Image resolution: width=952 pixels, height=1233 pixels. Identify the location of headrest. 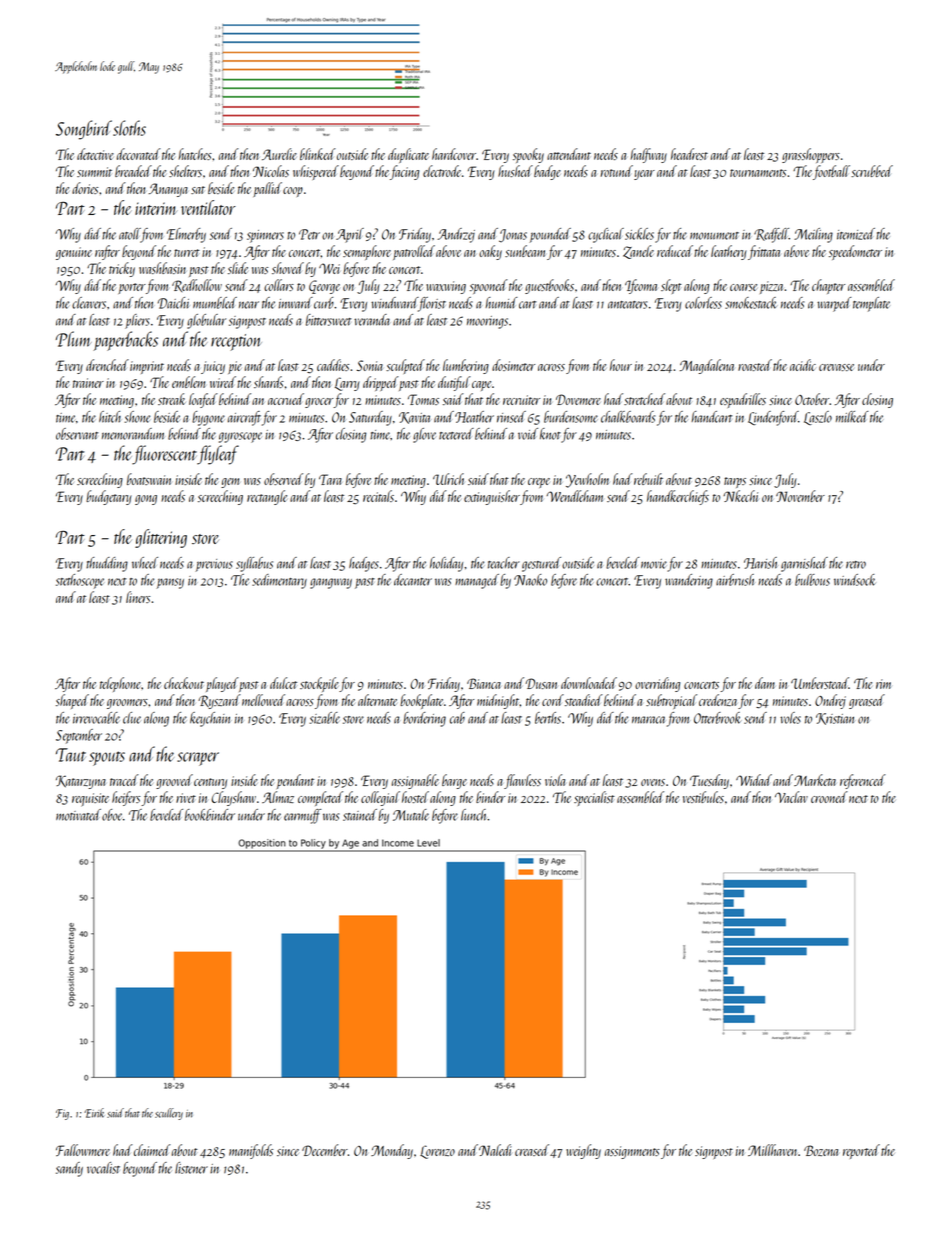
(689, 154).
